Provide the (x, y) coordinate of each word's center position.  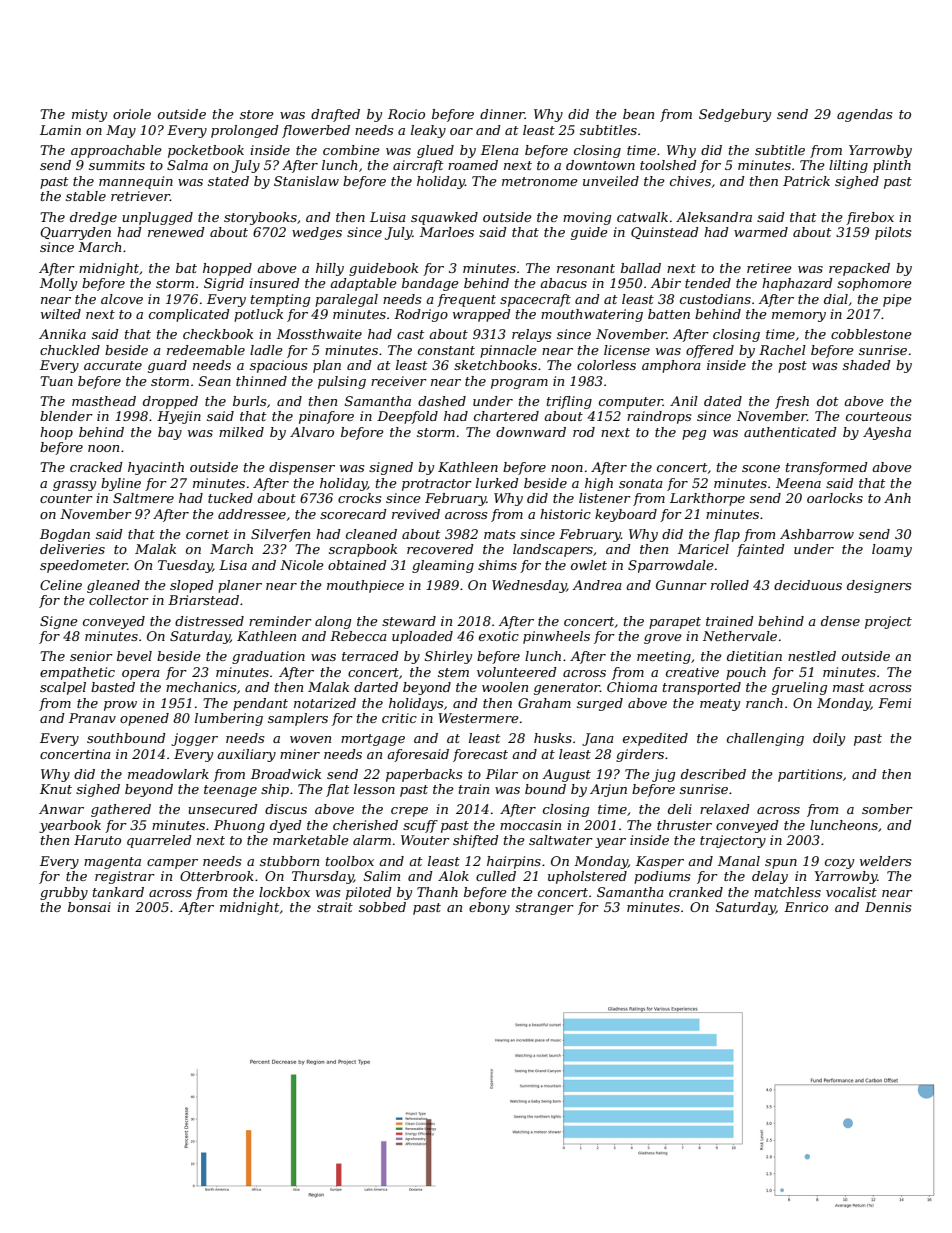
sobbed (382, 907)
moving (587, 218)
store (257, 114)
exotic (499, 636)
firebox (870, 218)
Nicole (302, 565)
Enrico (806, 907)
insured (274, 283)
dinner (502, 114)
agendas (864, 115)
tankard (118, 892)
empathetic (77, 673)
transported (702, 688)
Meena (798, 483)
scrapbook (363, 550)
